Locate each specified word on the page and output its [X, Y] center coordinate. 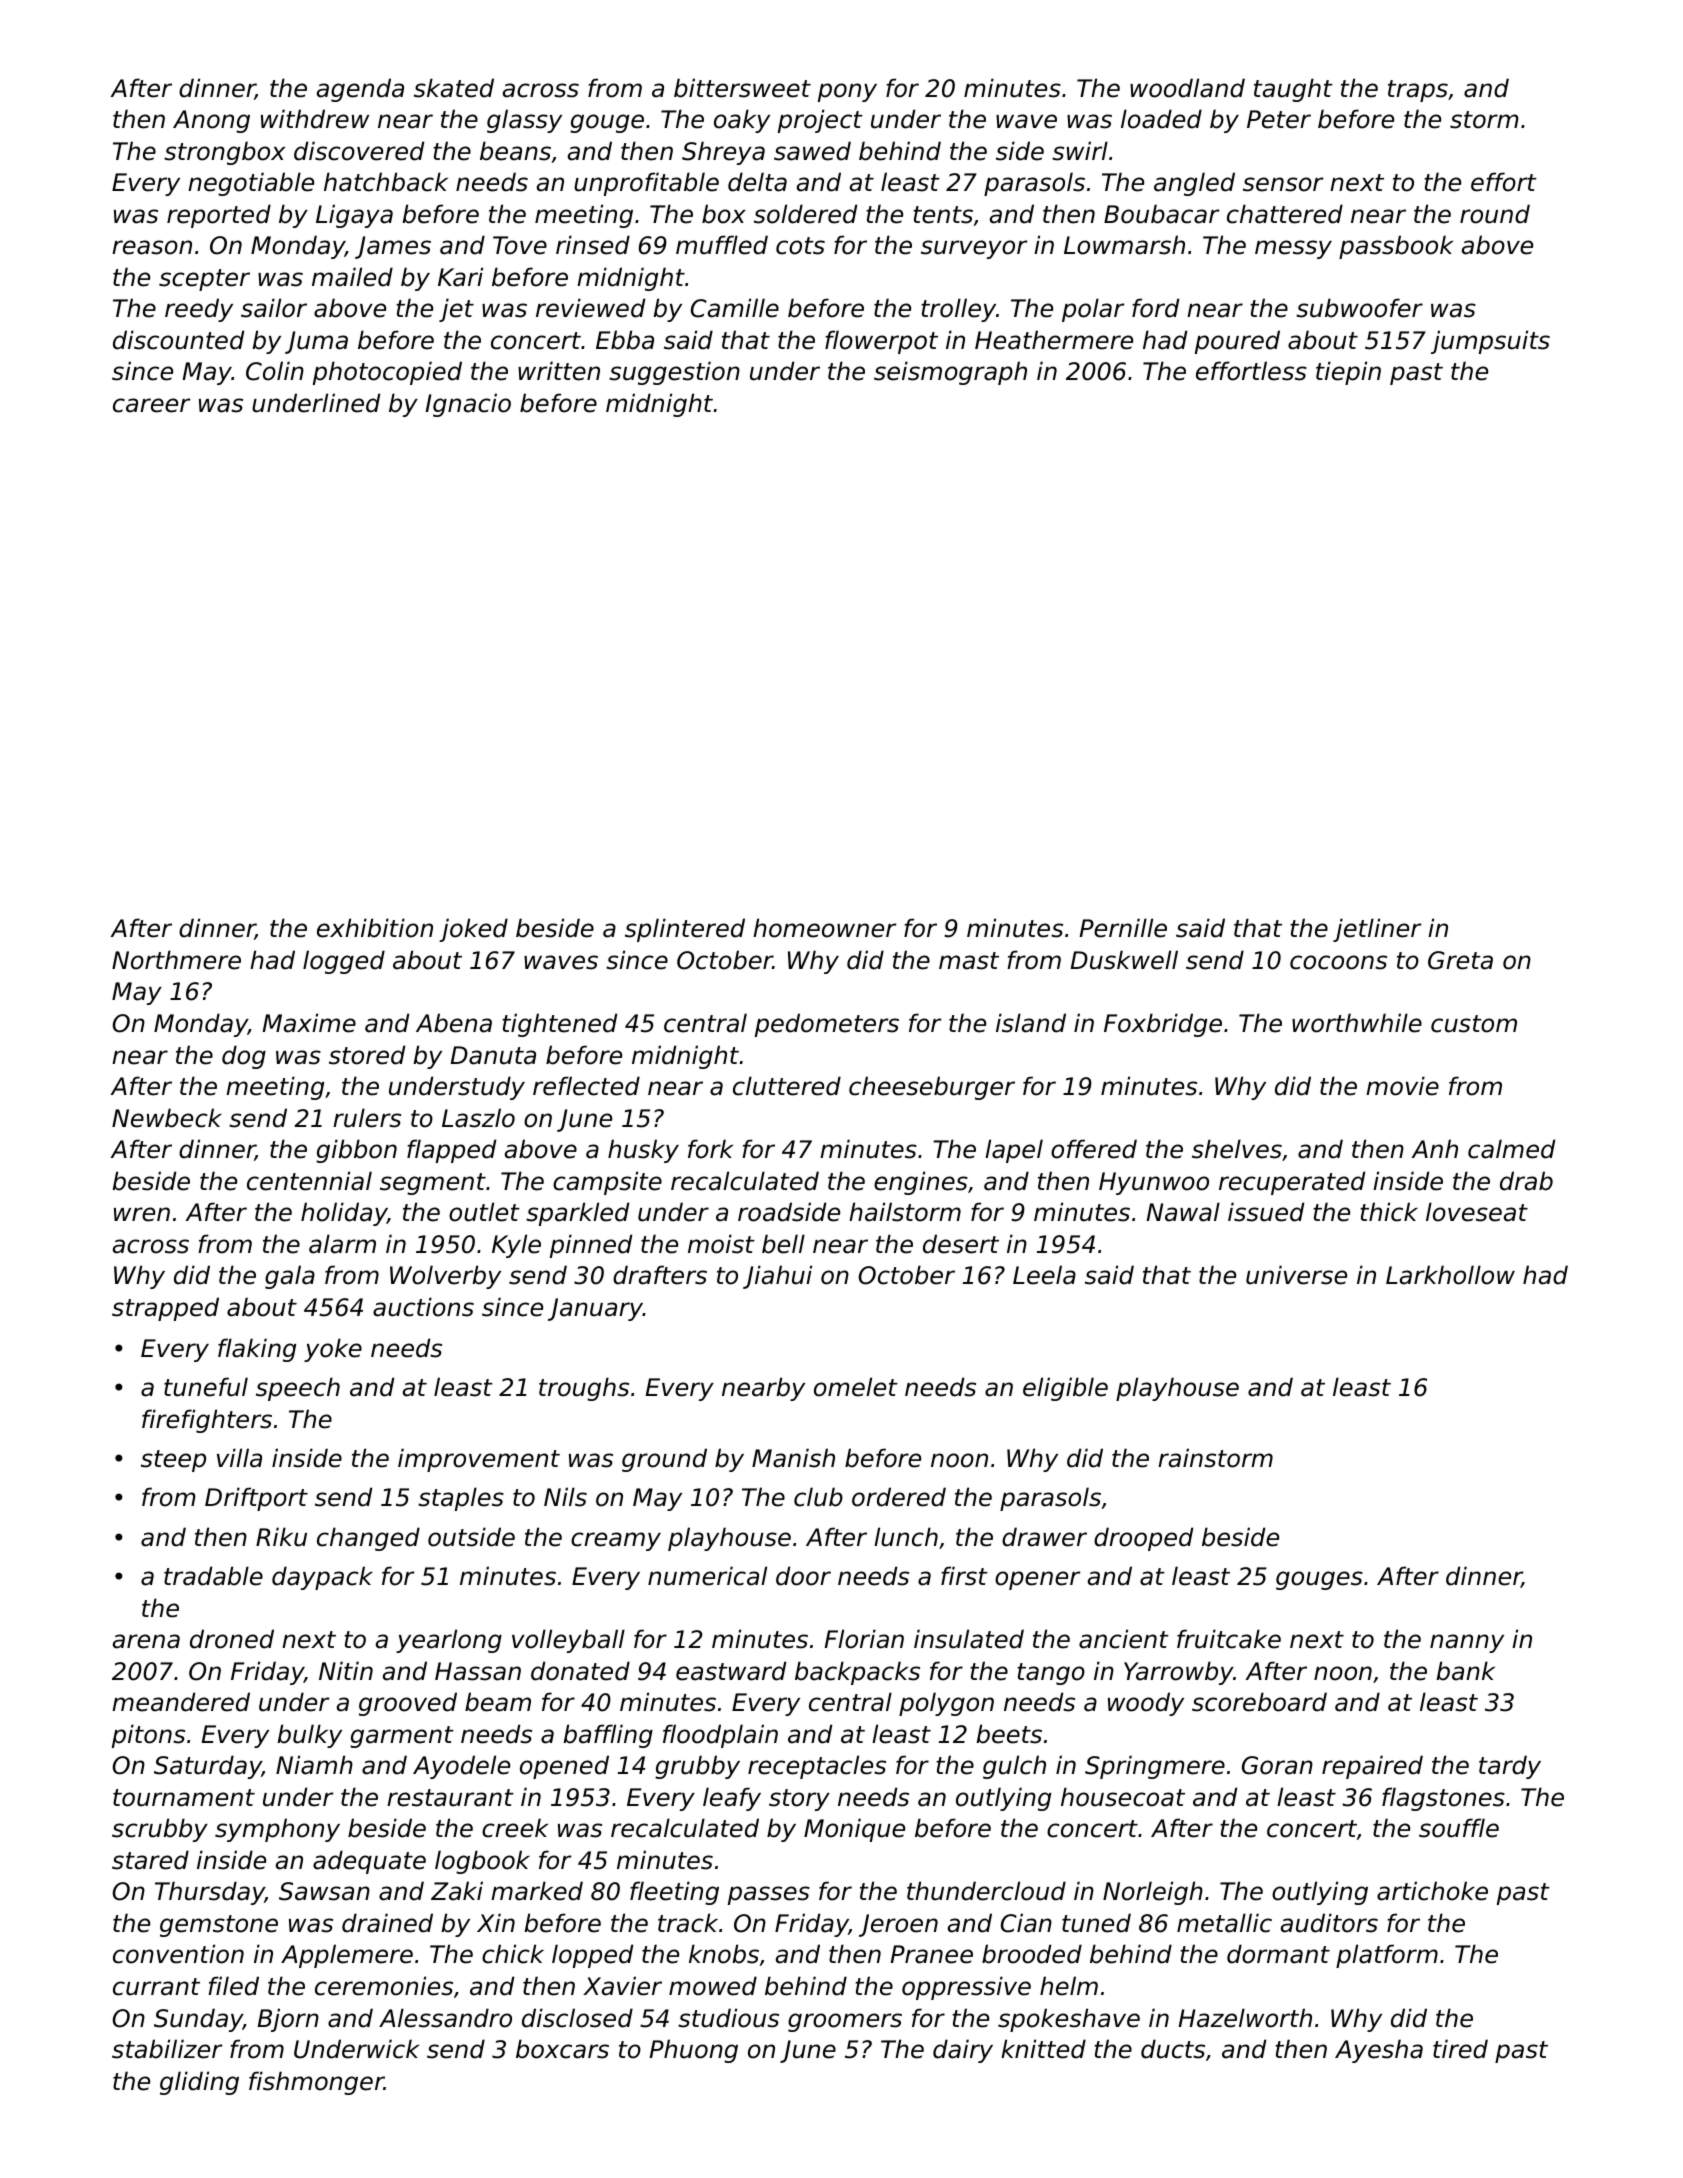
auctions [423, 1307]
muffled [722, 245]
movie [1402, 1086]
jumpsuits [1490, 342]
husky [643, 1151]
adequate [369, 1862]
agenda [360, 90]
